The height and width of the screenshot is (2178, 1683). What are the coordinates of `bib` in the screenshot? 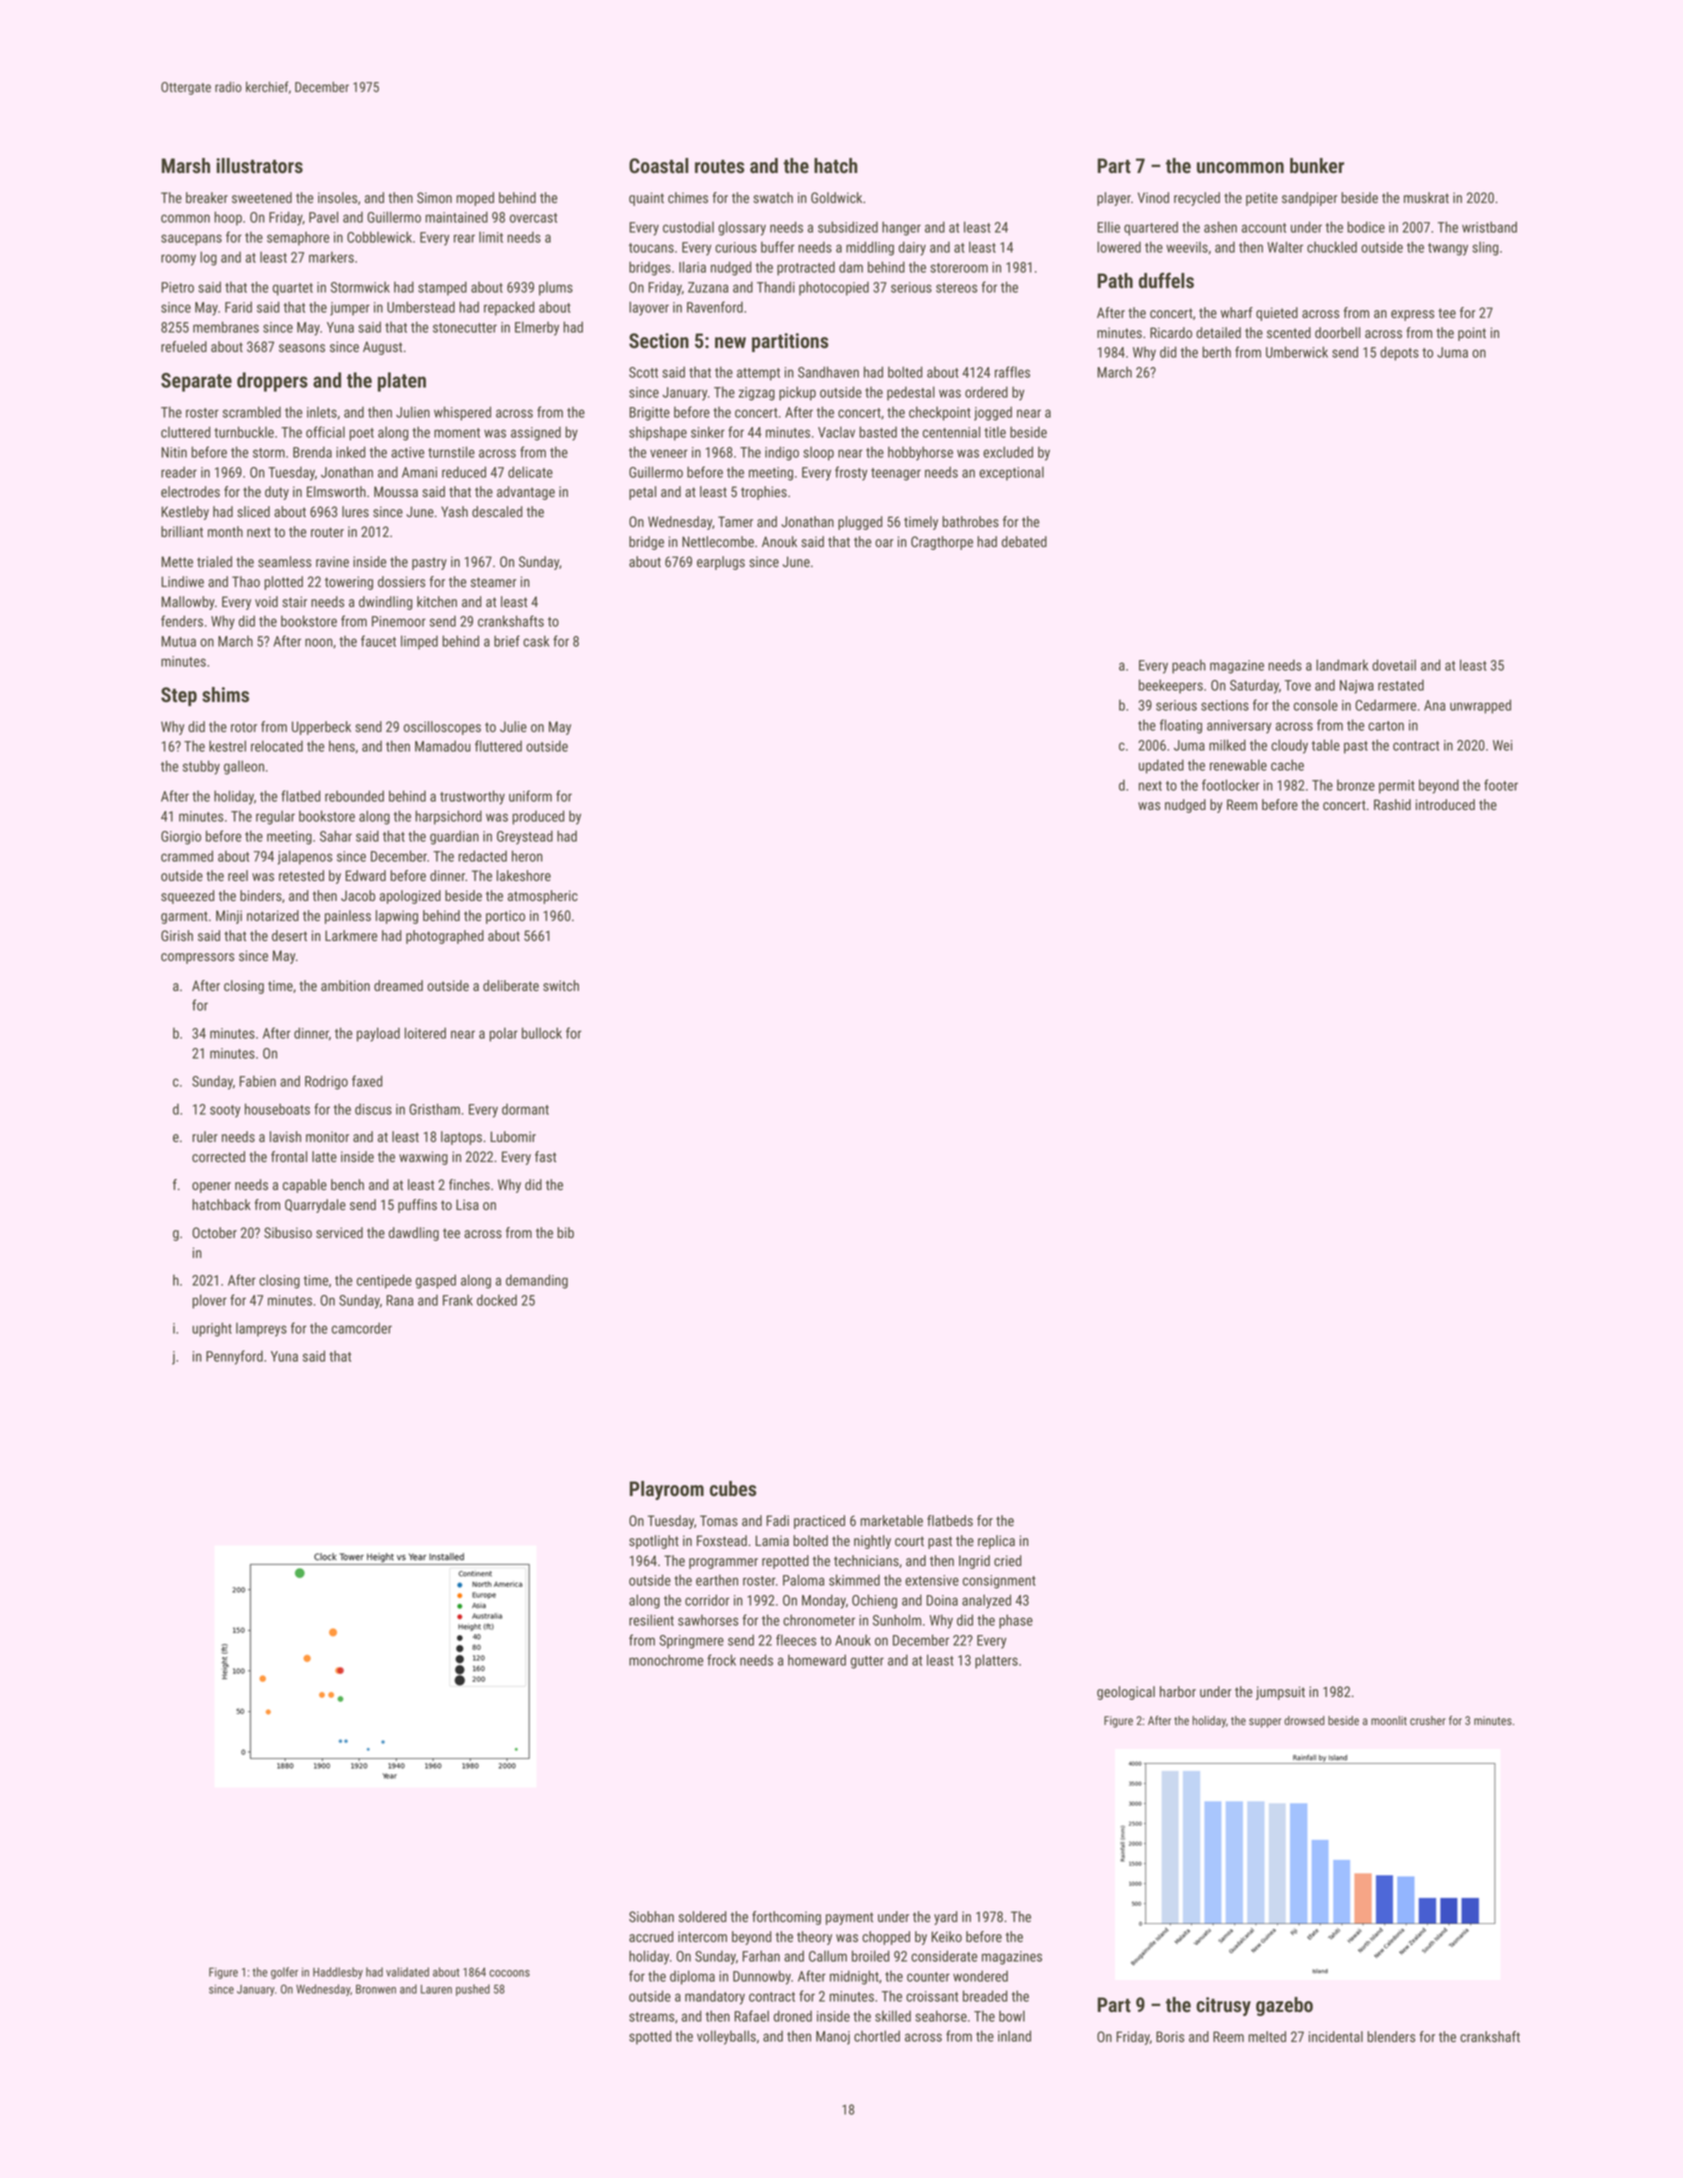 It's located at (565, 1232).
